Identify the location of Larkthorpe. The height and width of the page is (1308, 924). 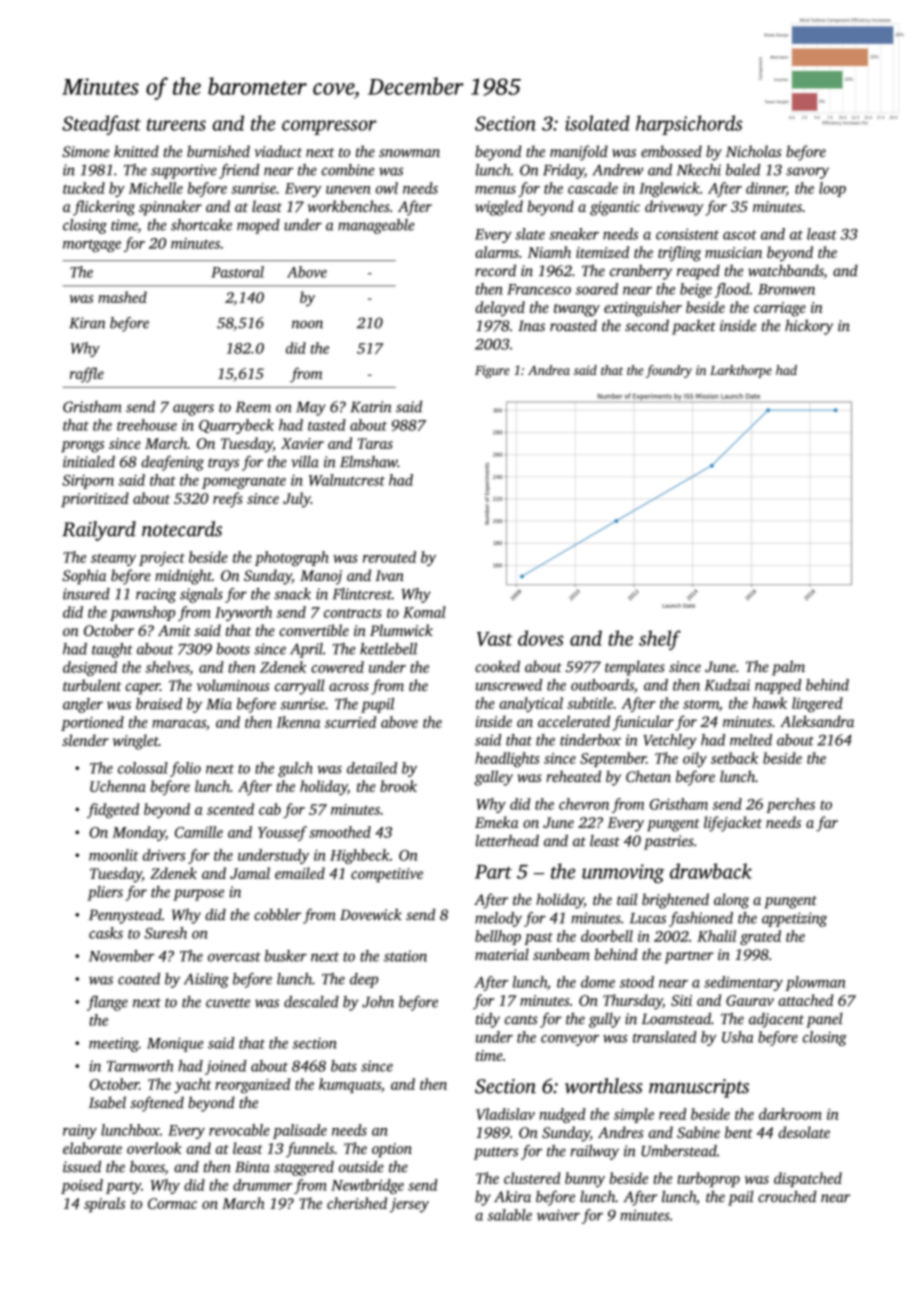
(741, 371).
